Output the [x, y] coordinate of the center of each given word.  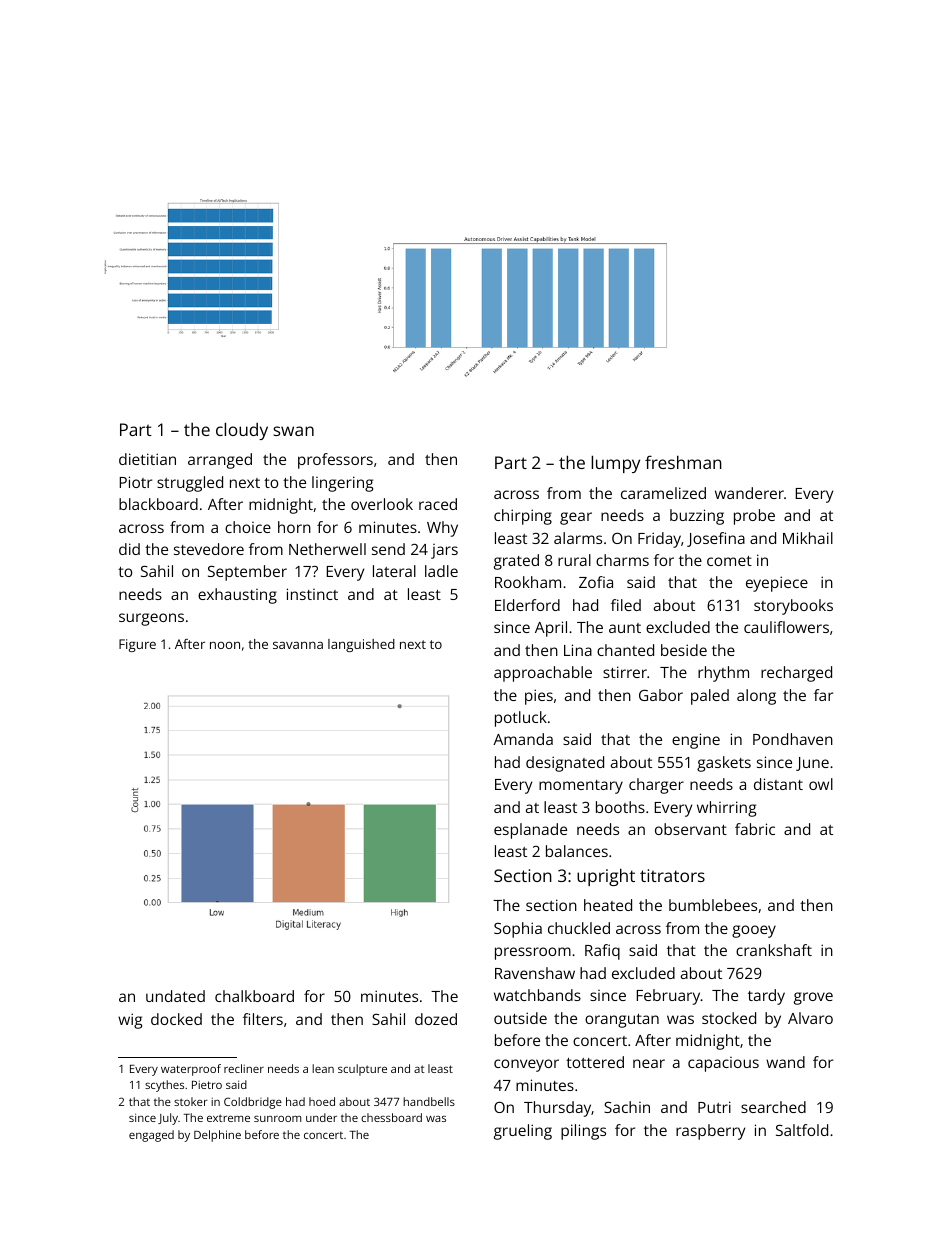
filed [626, 605]
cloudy [242, 431]
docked [176, 1019]
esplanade [530, 831]
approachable [543, 674]
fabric [755, 829]
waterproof [191, 1070]
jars [444, 551]
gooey [754, 931]
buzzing [697, 517]
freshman [683, 462]
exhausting [237, 596]
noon [225, 645]
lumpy [615, 464]
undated [175, 996]
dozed [436, 1019]
